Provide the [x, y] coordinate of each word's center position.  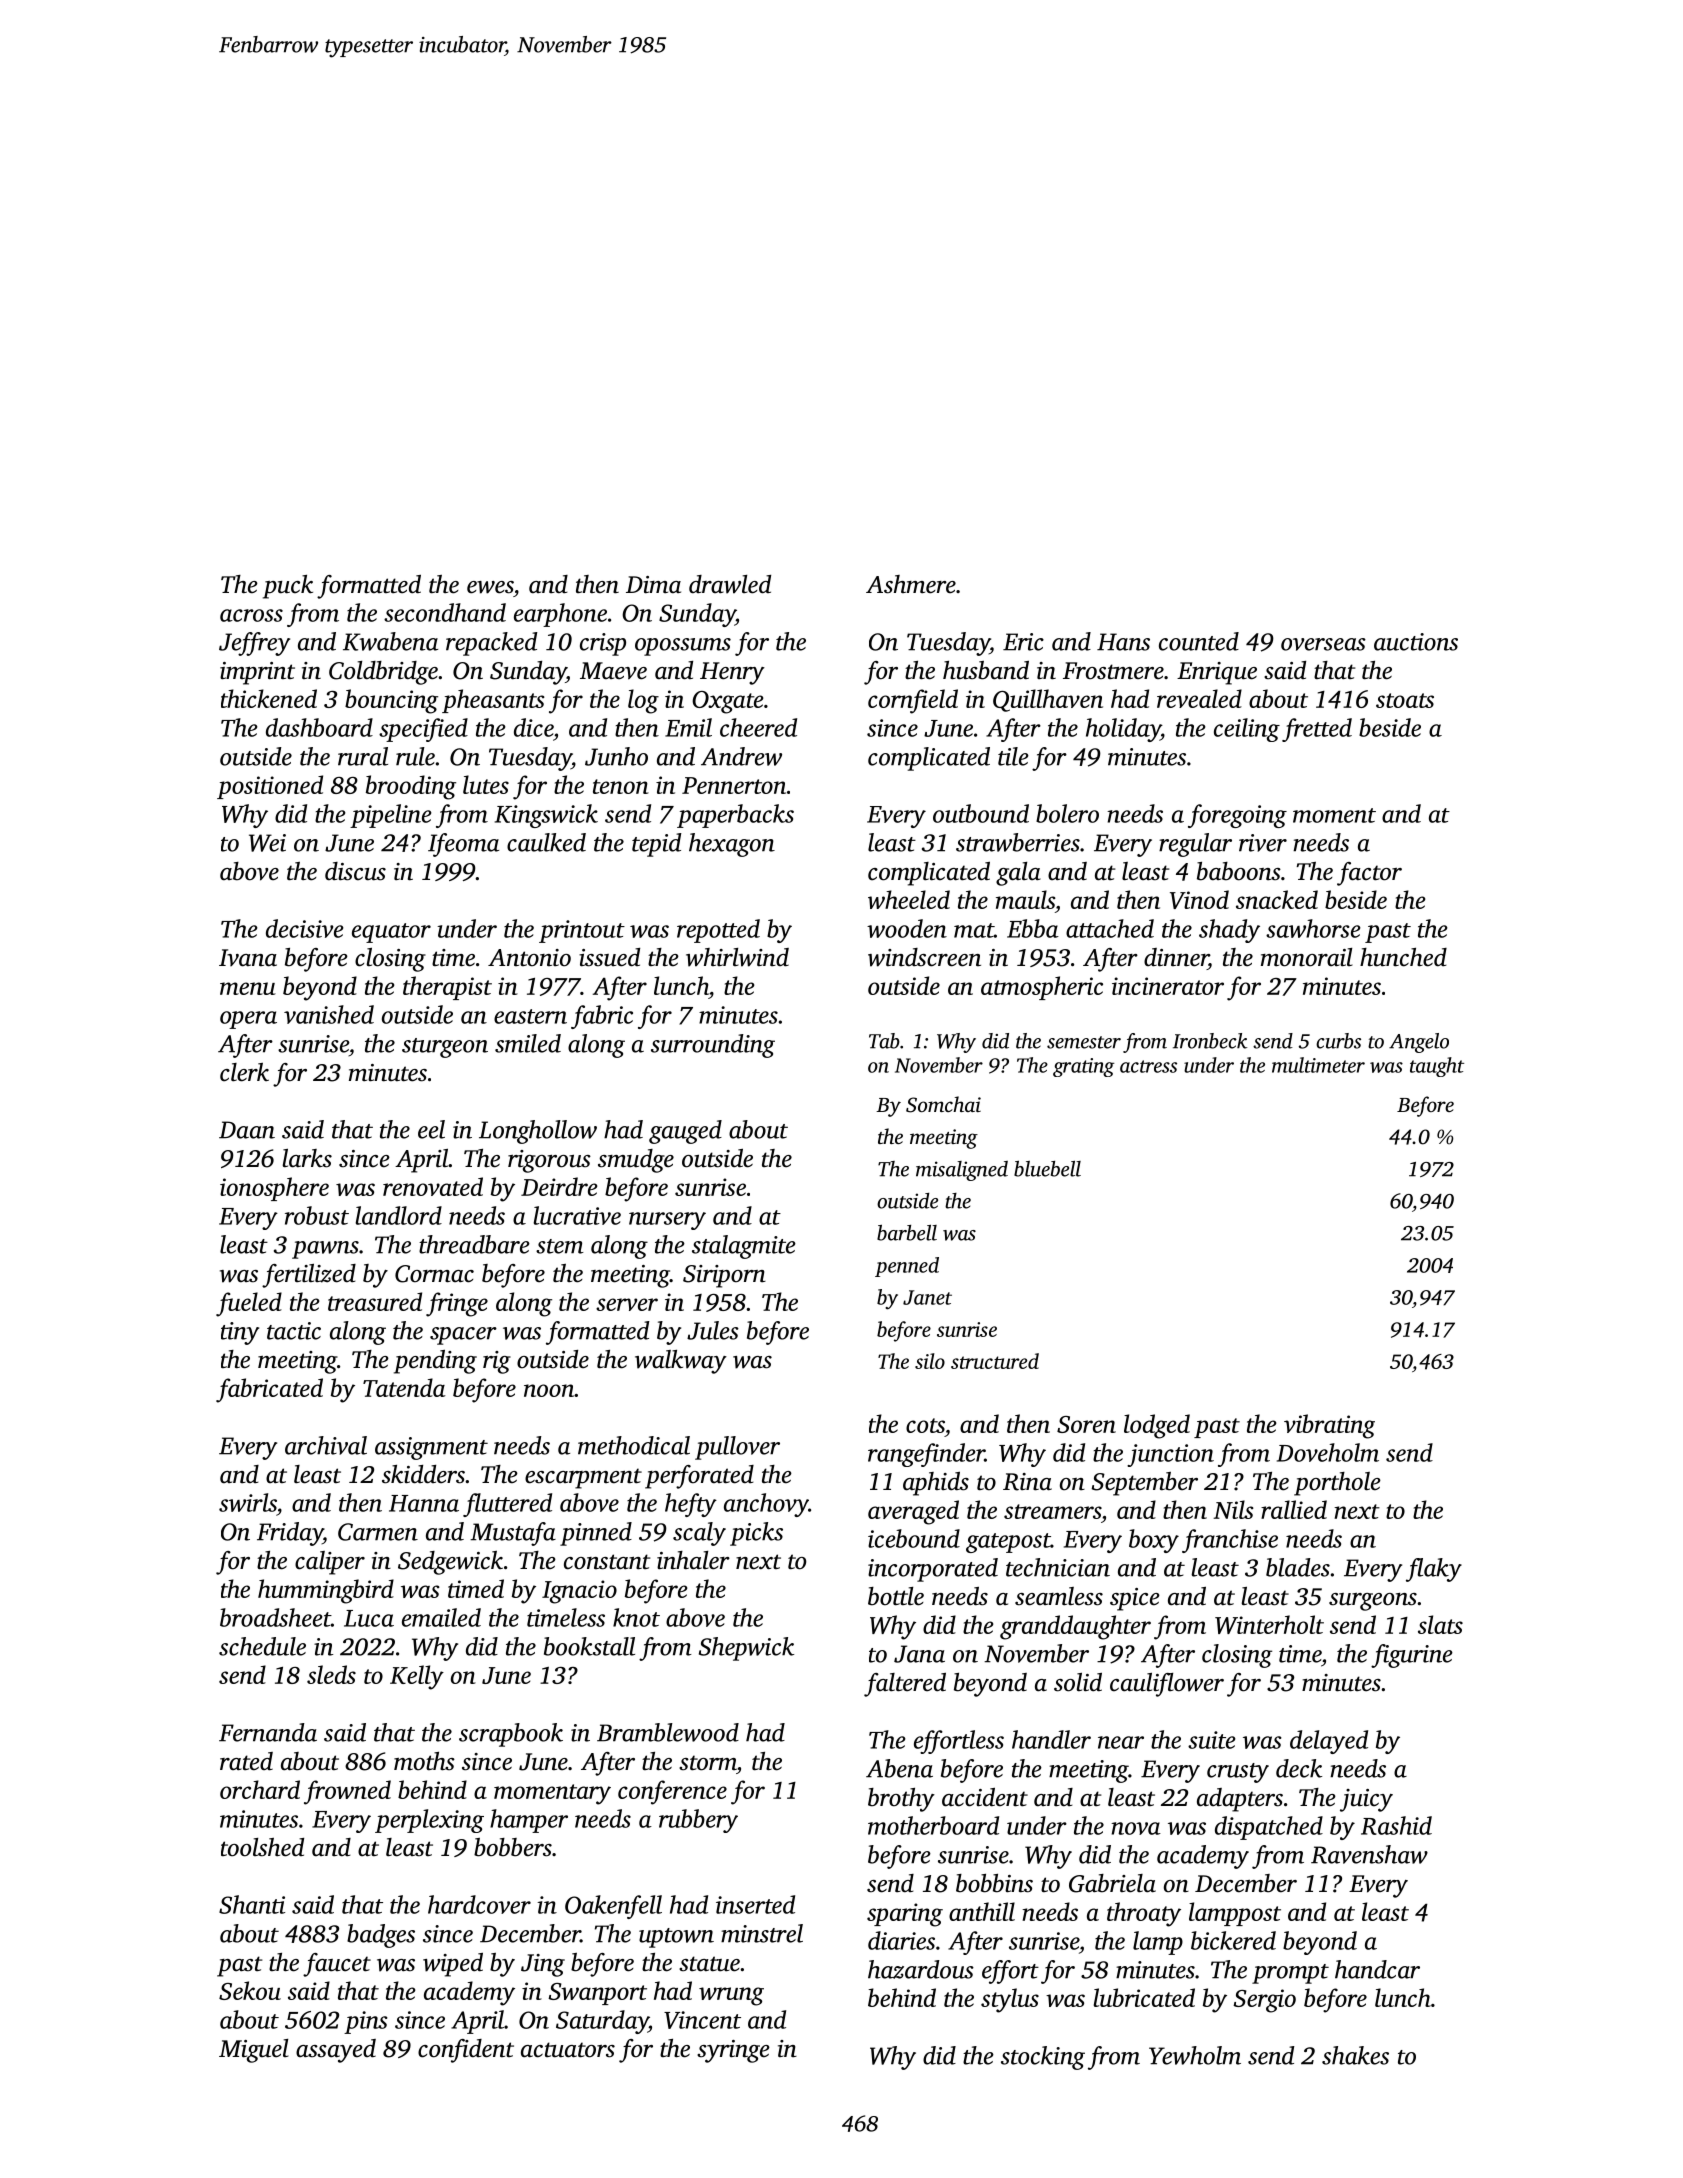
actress [1148, 1066]
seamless [1059, 1596]
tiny [240, 1333]
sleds [331, 1674]
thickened [269, 698]
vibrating [1329, 1426]
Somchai [943, 1104]
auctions [1416, 642]
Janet [927, 1297]
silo [930, 1361]
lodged [1157, 1426]
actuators [568, 2050]
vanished [329, 1014]
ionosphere [274, 1189]
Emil [688, 727]
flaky [1434, 1570]
